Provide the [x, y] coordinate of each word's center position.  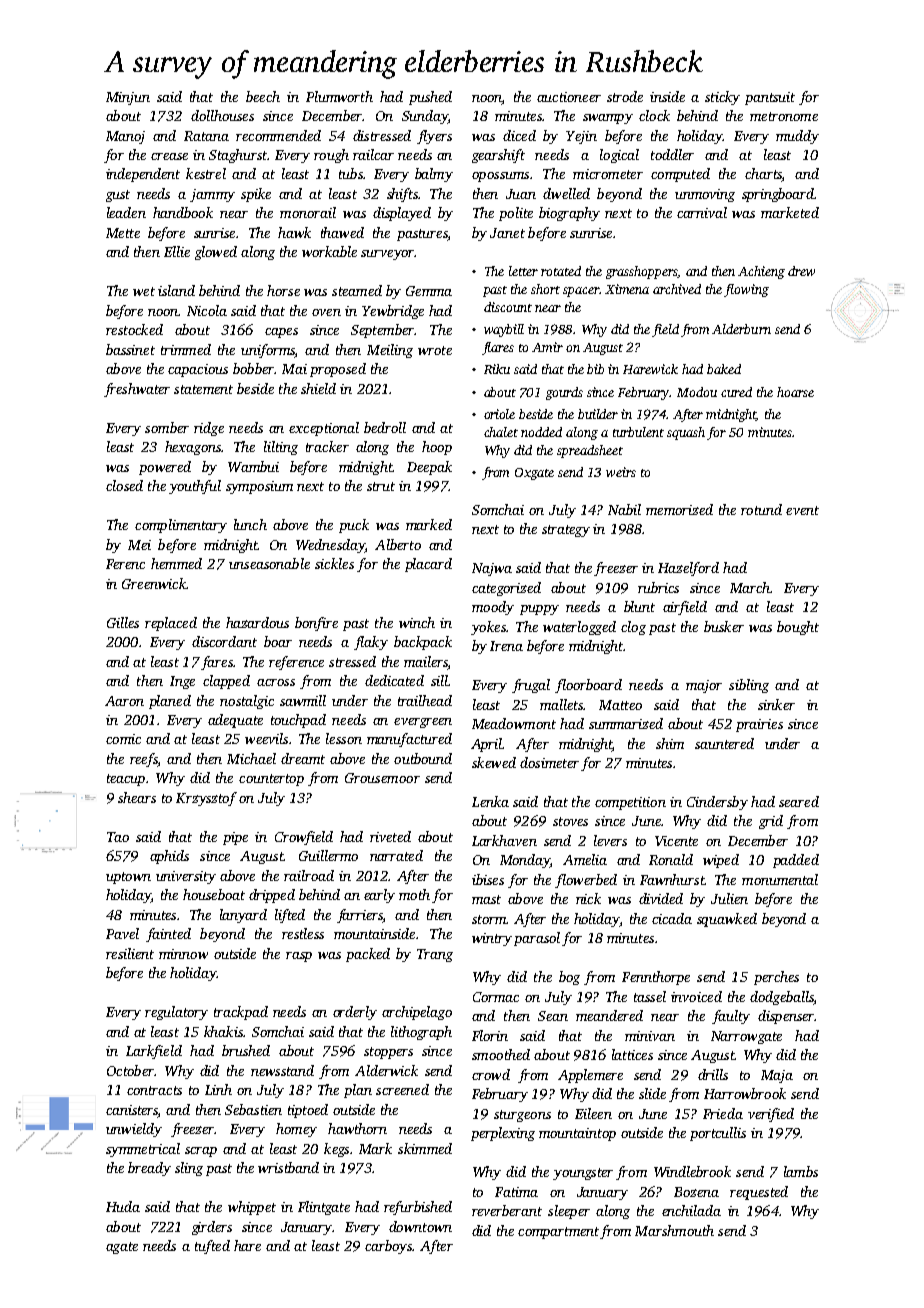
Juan [521, 194]
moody [493, 608]
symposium [259, 487]
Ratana [206, 136]
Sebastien [253, 1109]
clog [633, 628]
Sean [553, 1016]
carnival [702, 212]
